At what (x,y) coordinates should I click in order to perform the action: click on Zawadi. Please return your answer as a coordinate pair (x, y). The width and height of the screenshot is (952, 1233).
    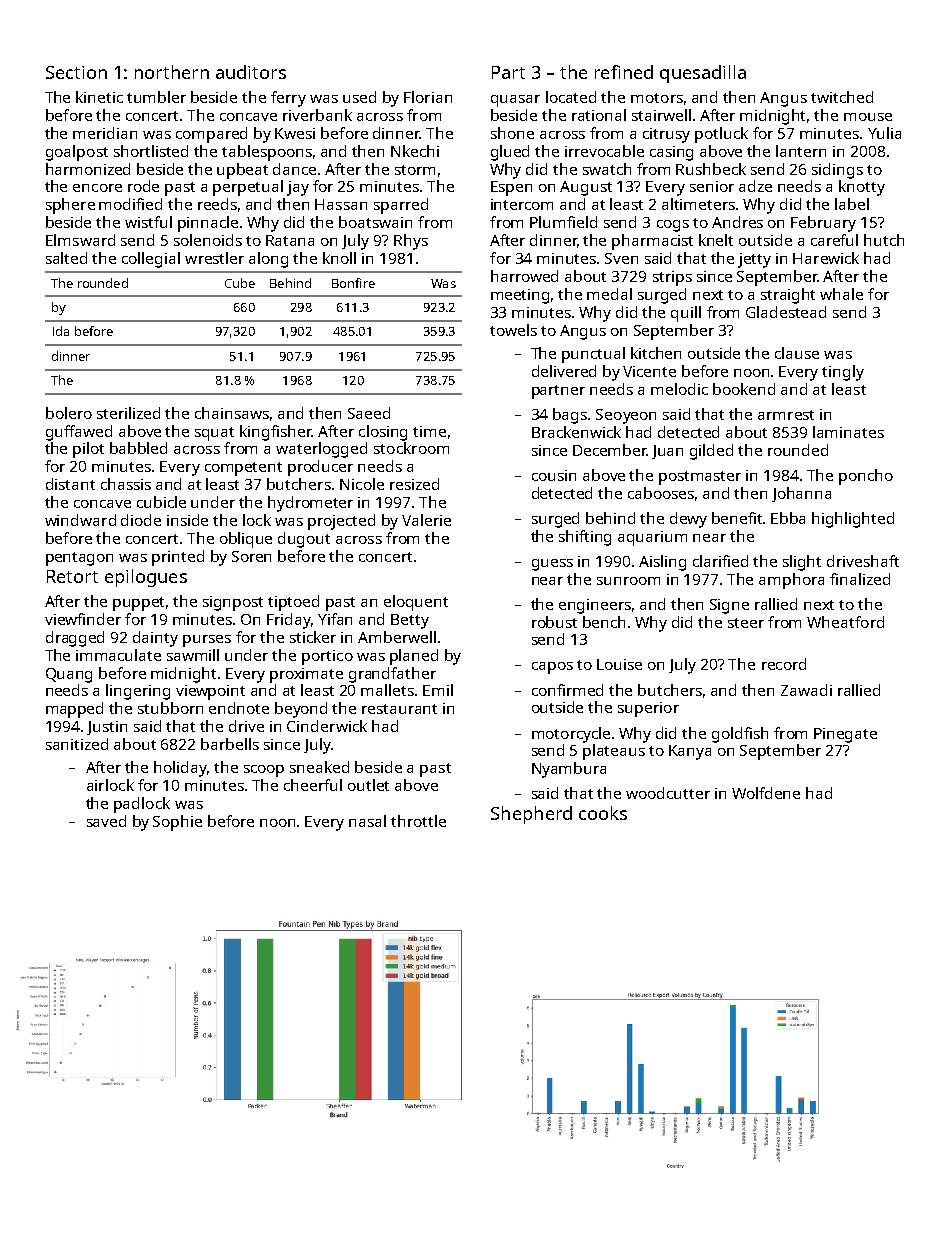
    Looking at the image, I should click on (806, 690).
